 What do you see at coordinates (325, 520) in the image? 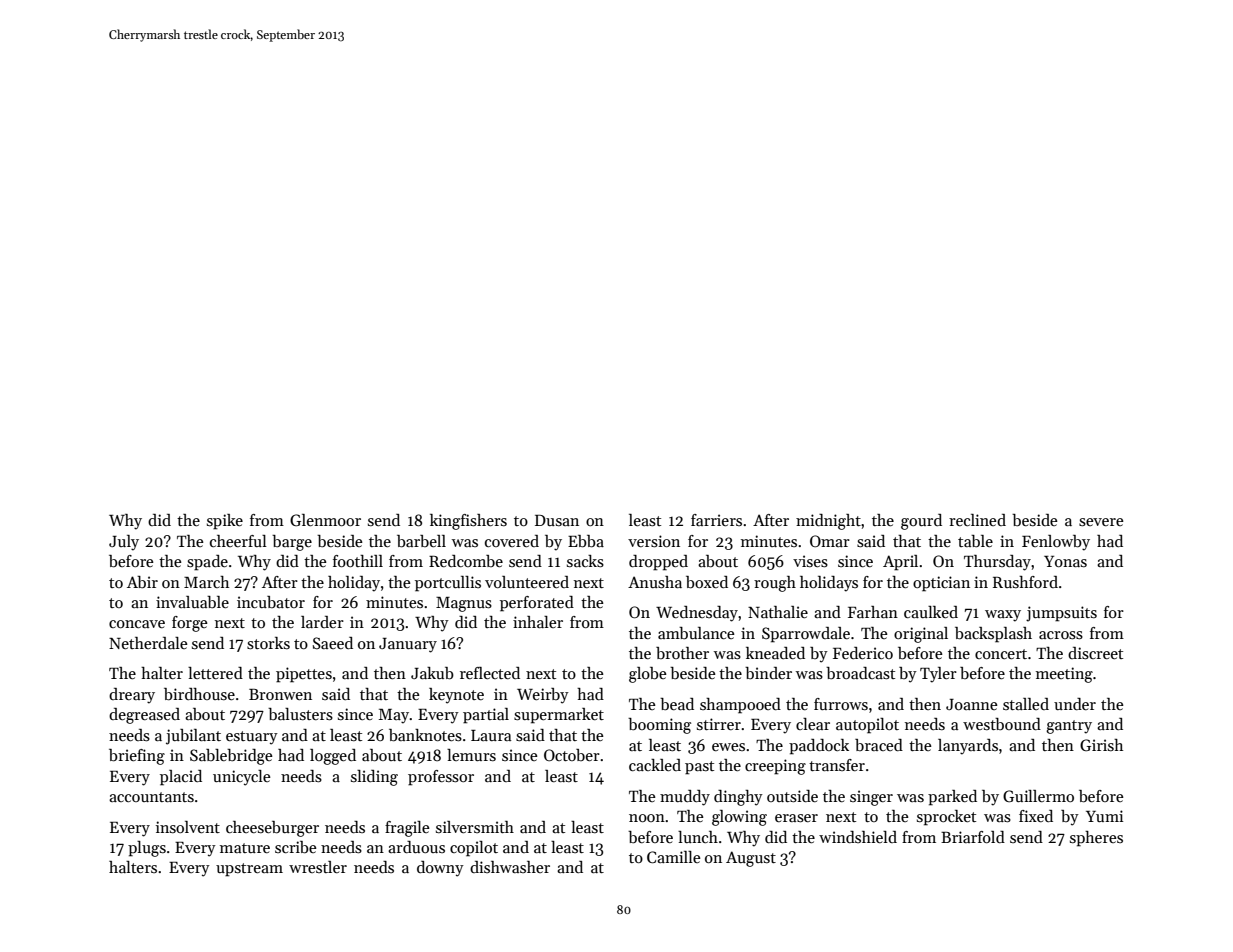
I see `Glenmoor` at bounding box center [325, 520].
